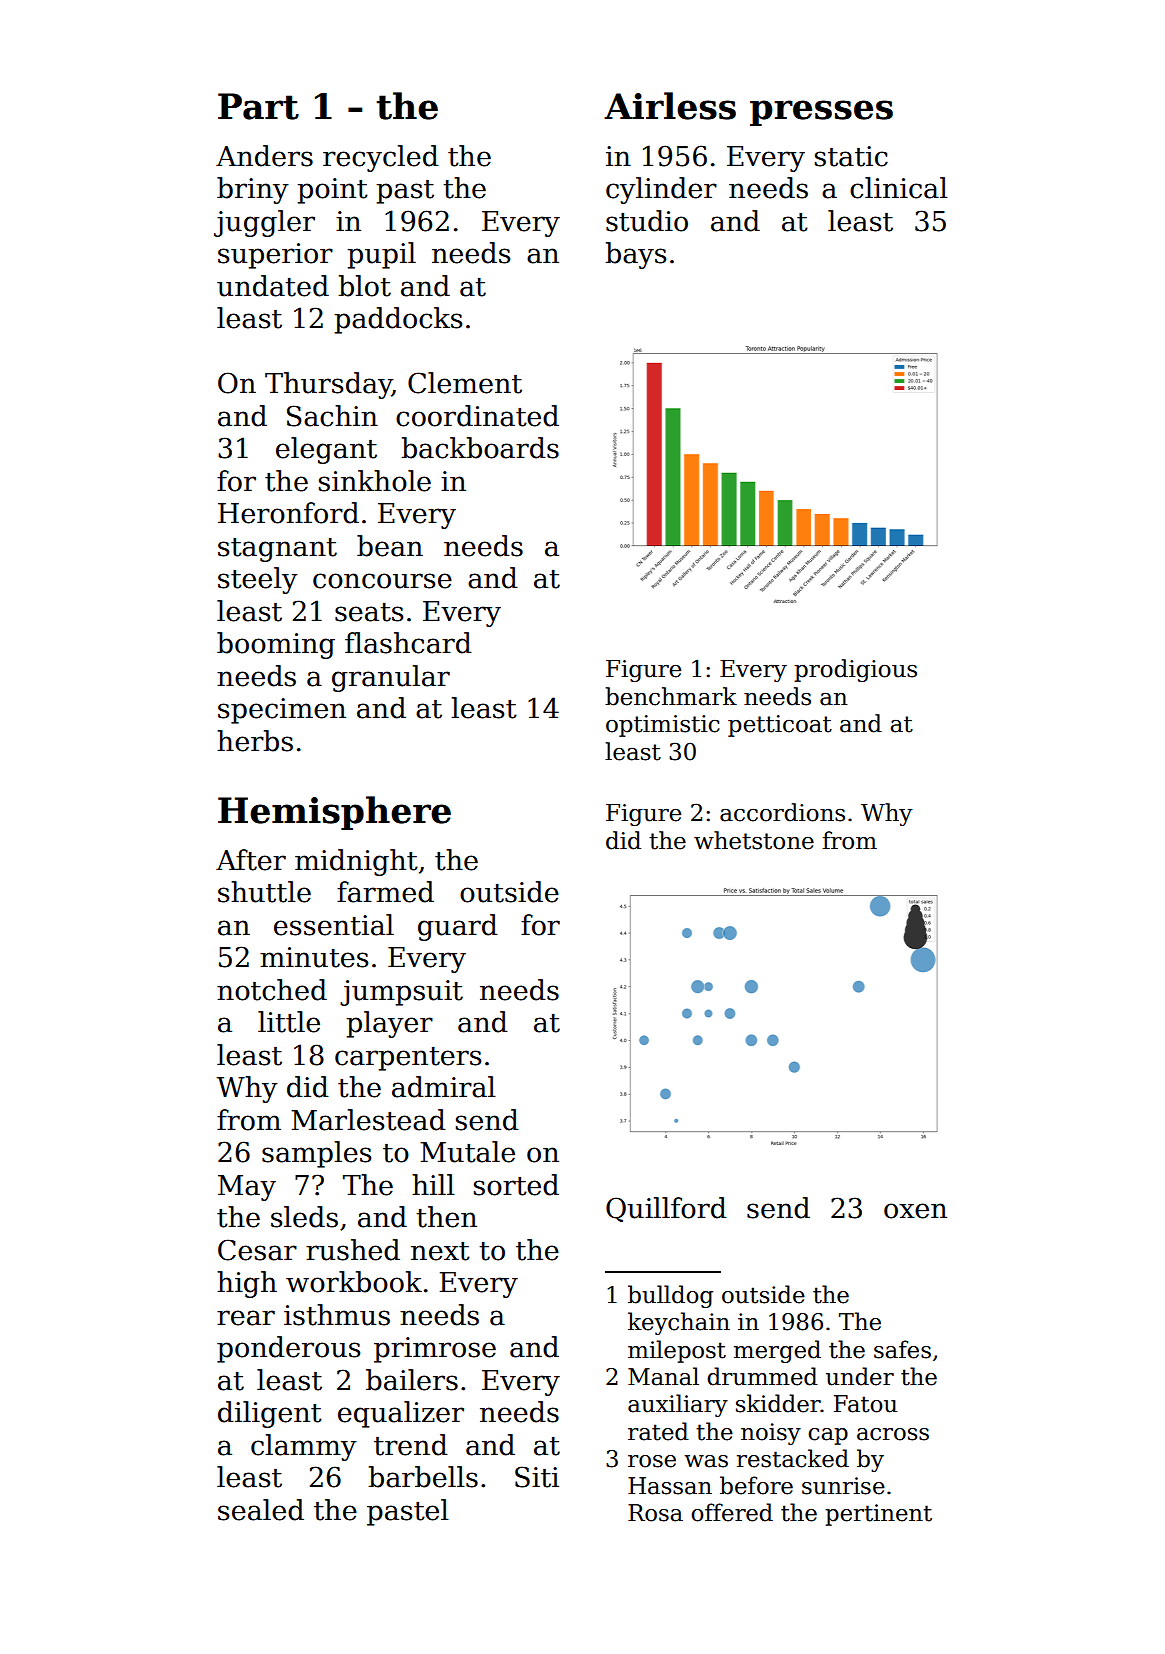 Image resolution: width=1165 pixels, height=1654 pixels. Describe the element at coordinates (408, 643) in the screenshot. I see `flashcard` at that location.
